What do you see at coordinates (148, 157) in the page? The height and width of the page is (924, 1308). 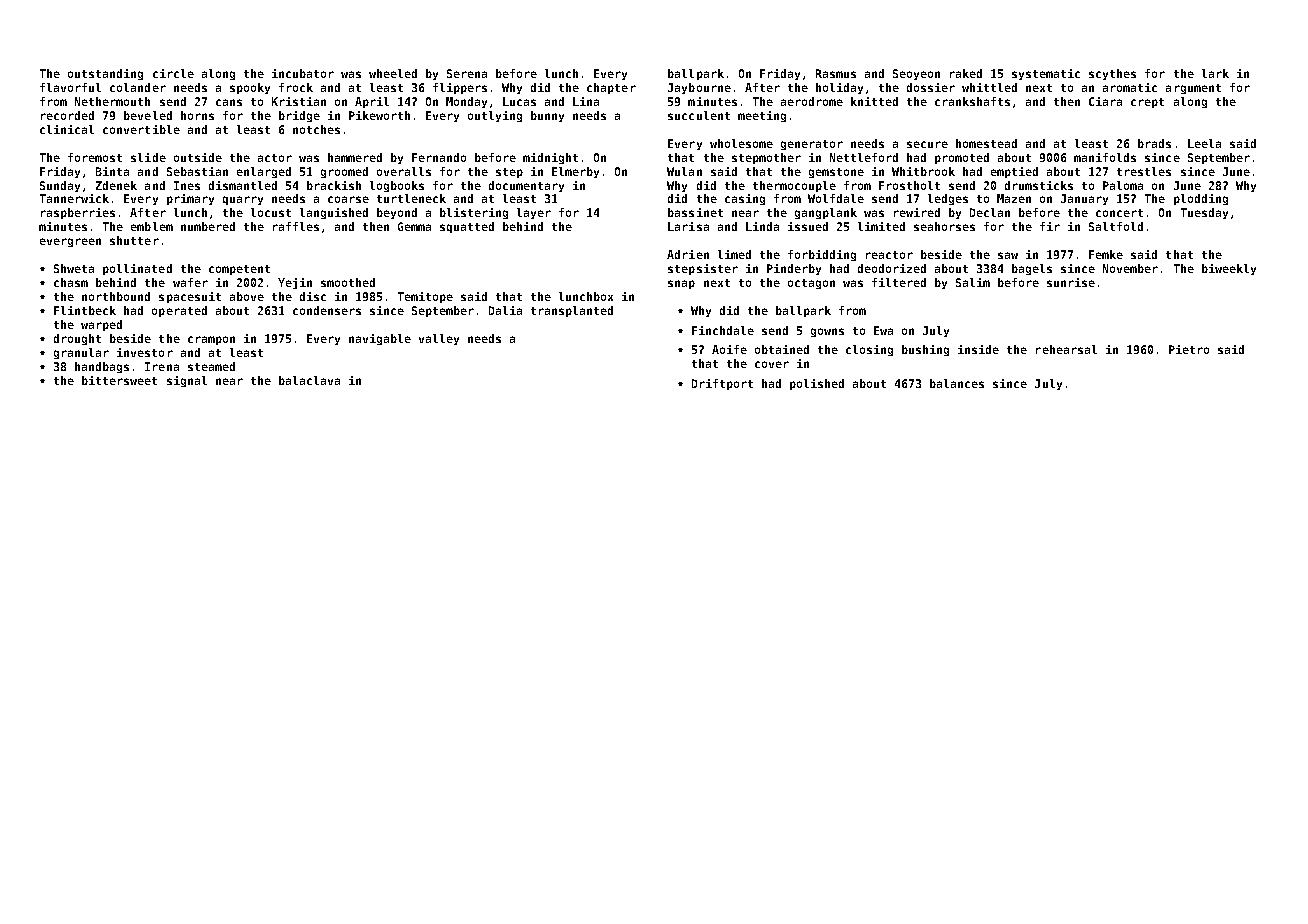 I see `slide` at bounding box center [148, 157].
